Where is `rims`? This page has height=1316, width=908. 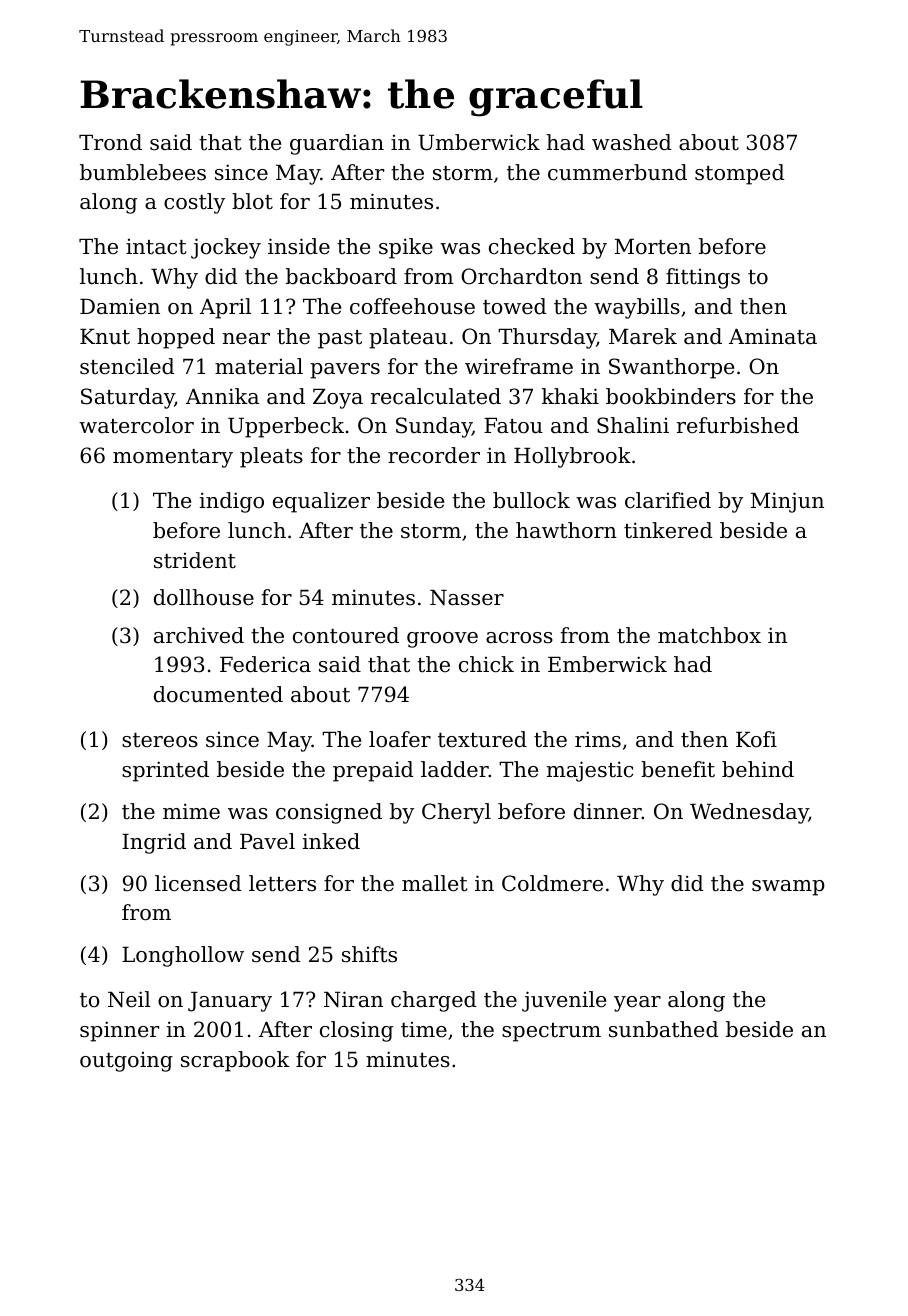 rims is located at coordinates (598, 739).
